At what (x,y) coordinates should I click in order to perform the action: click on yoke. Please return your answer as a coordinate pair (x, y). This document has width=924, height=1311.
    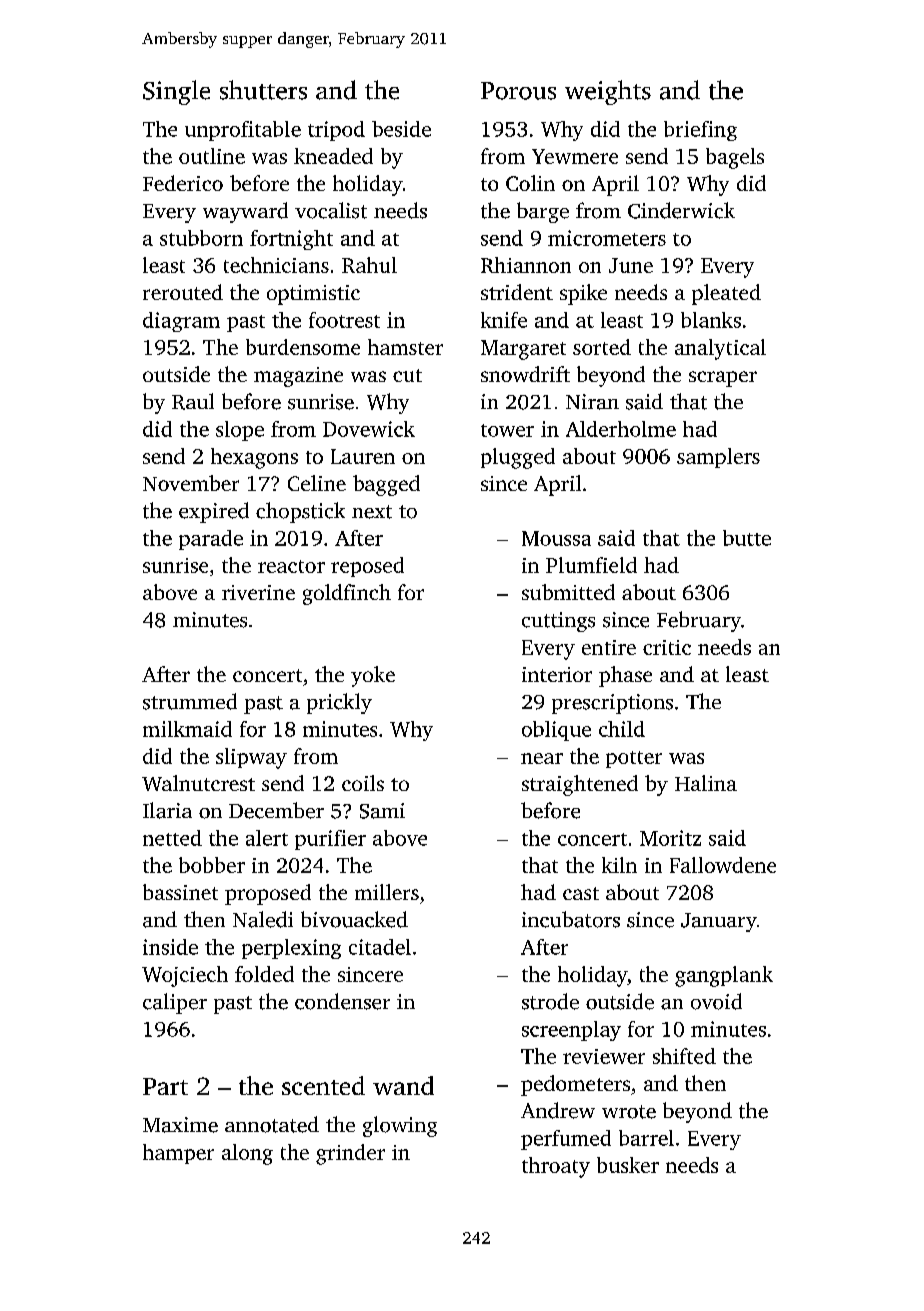
    Looking at the image, I should click on (373, 676).
